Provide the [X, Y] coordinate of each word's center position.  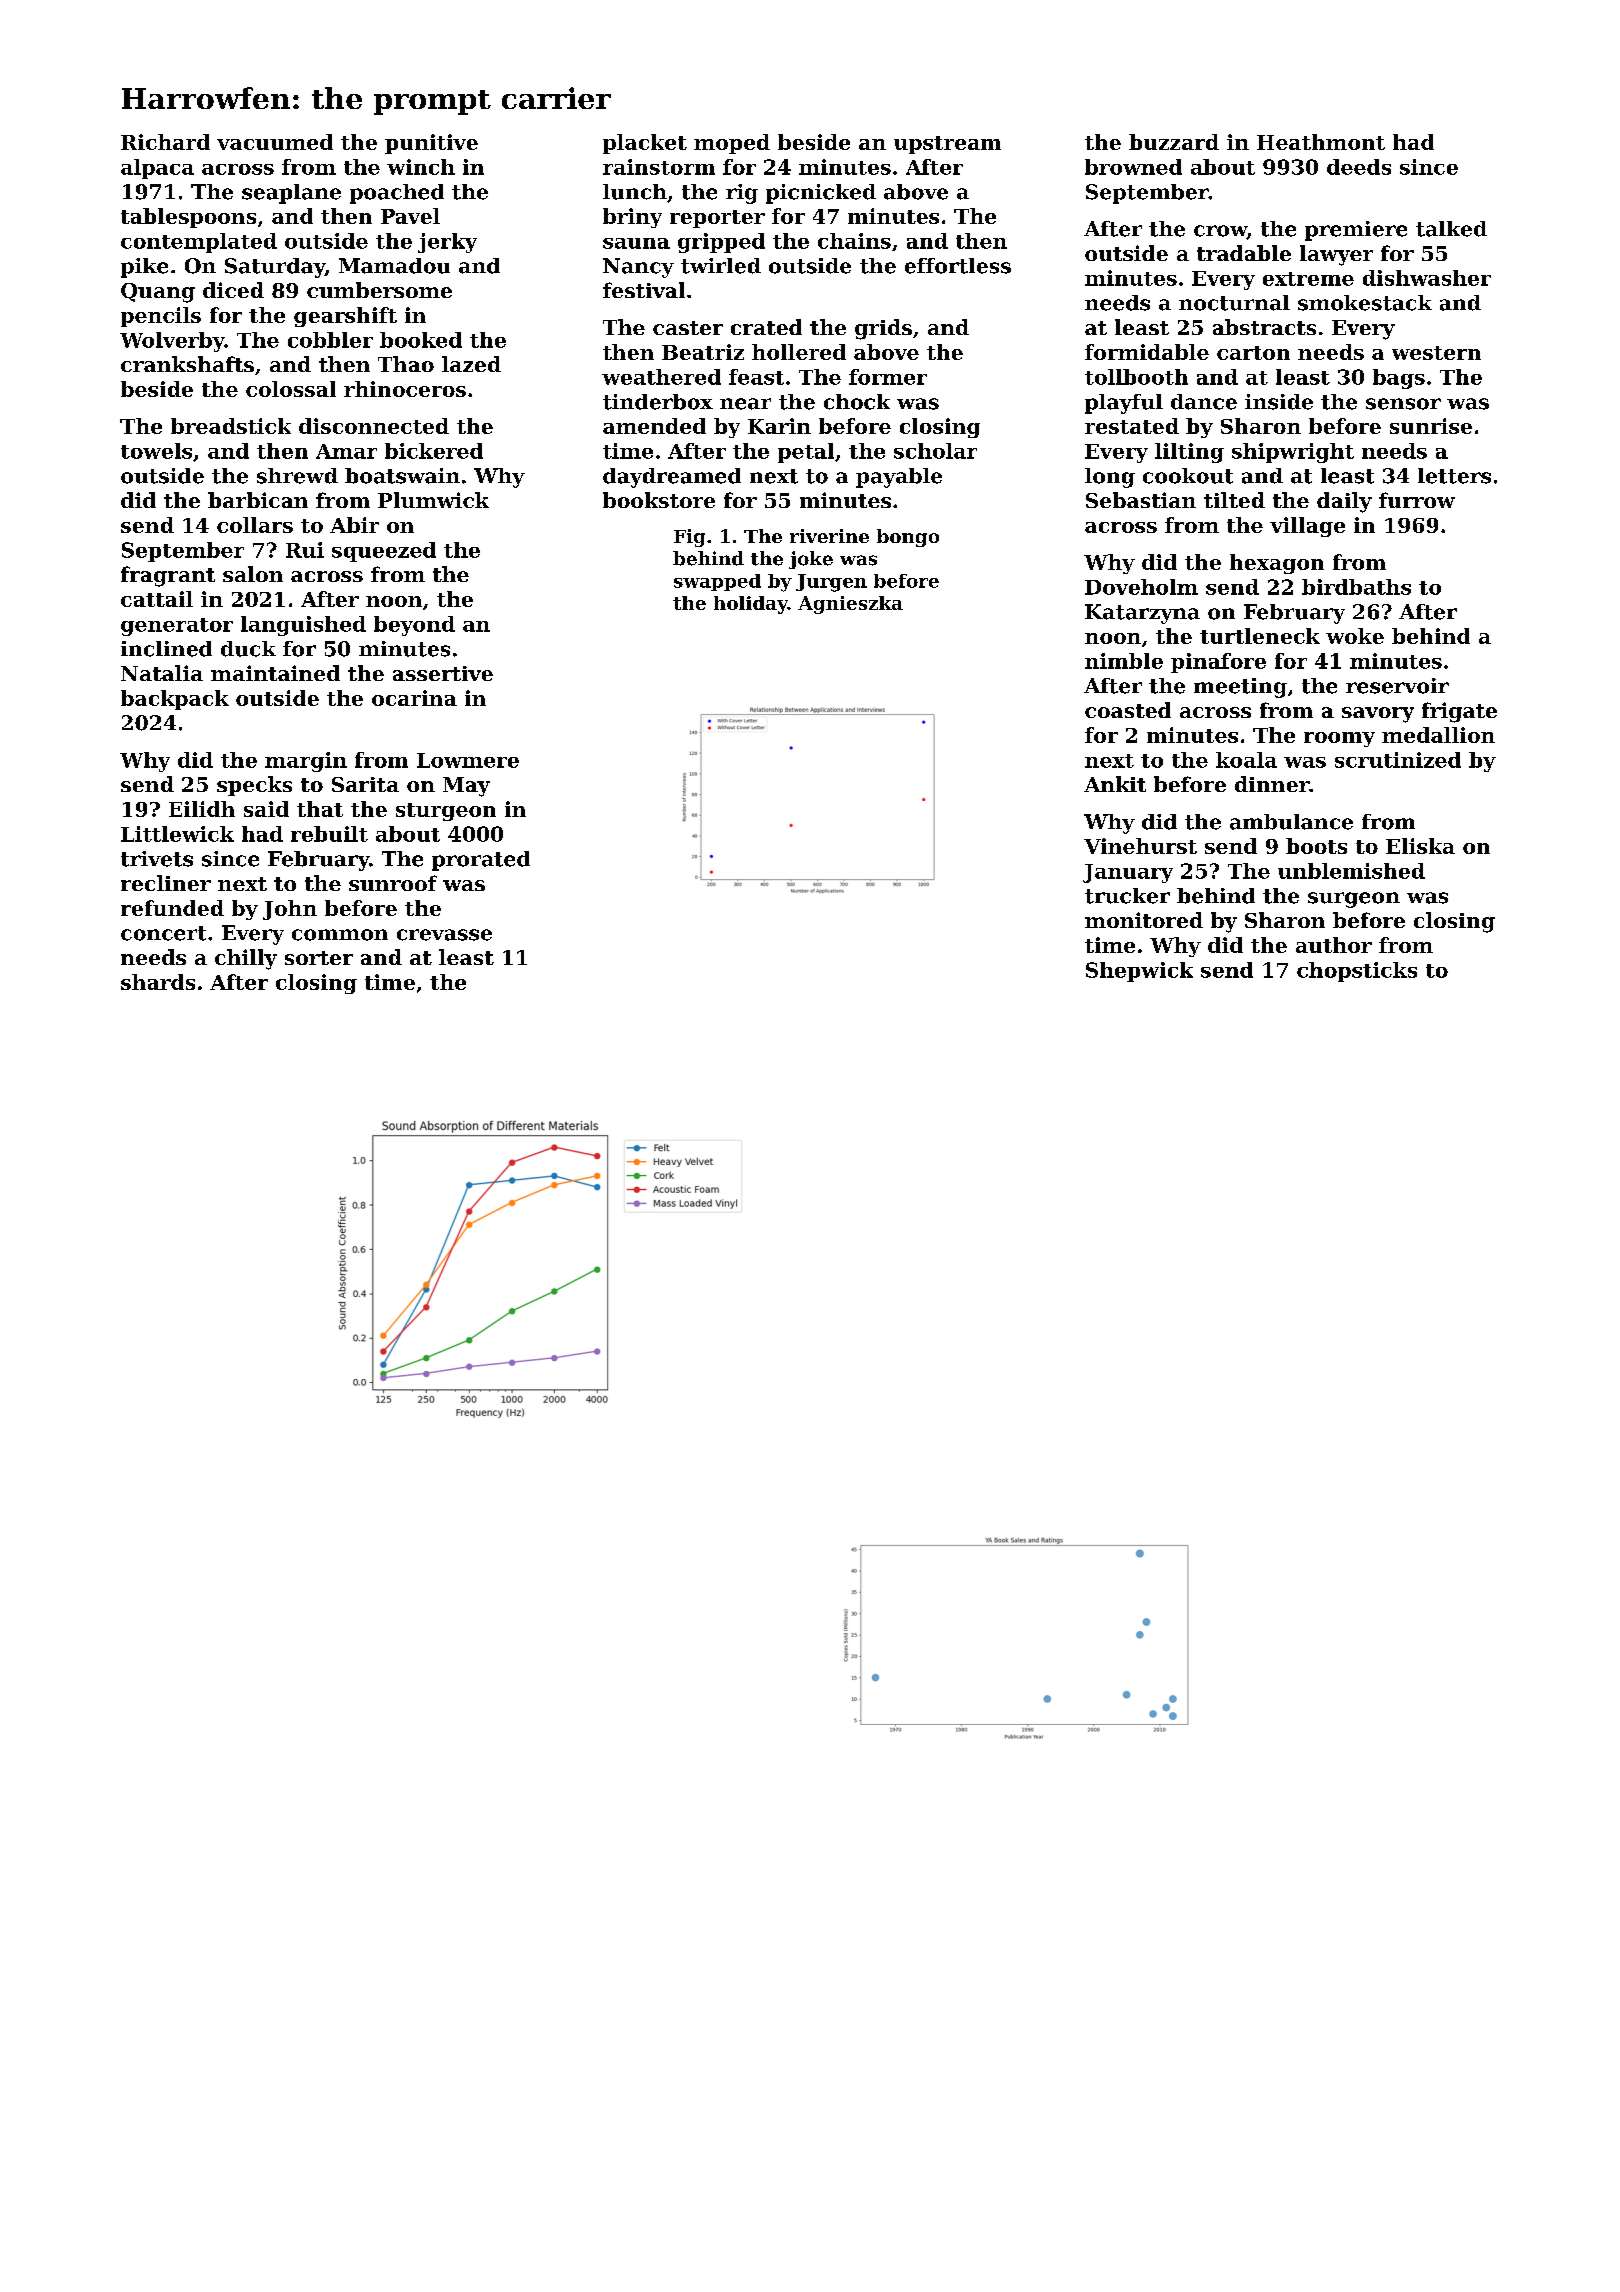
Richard [165, 142]
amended [654, 426]
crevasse [444, 935]
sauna [636, 243]
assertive [443, 673]
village [1307, 527]
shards [158, 982]
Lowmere [468, 760]
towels [156, 451]
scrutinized [1398, 760]
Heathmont [1321, 142]
